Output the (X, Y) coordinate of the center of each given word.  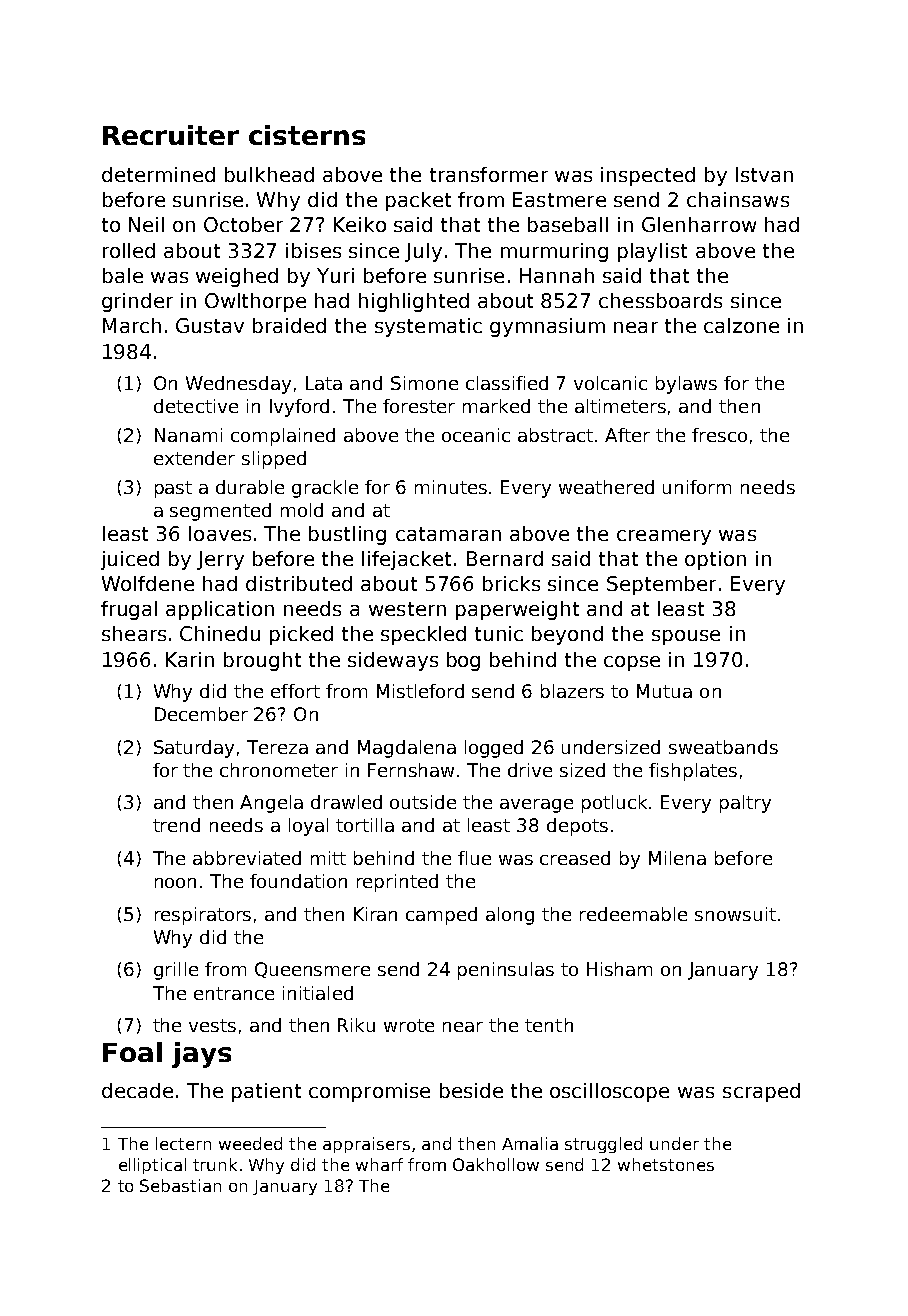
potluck (614, 804)
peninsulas (506, 971)
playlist (652, 252)
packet (418, 201)
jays (201, 1055)
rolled (129, 250)
